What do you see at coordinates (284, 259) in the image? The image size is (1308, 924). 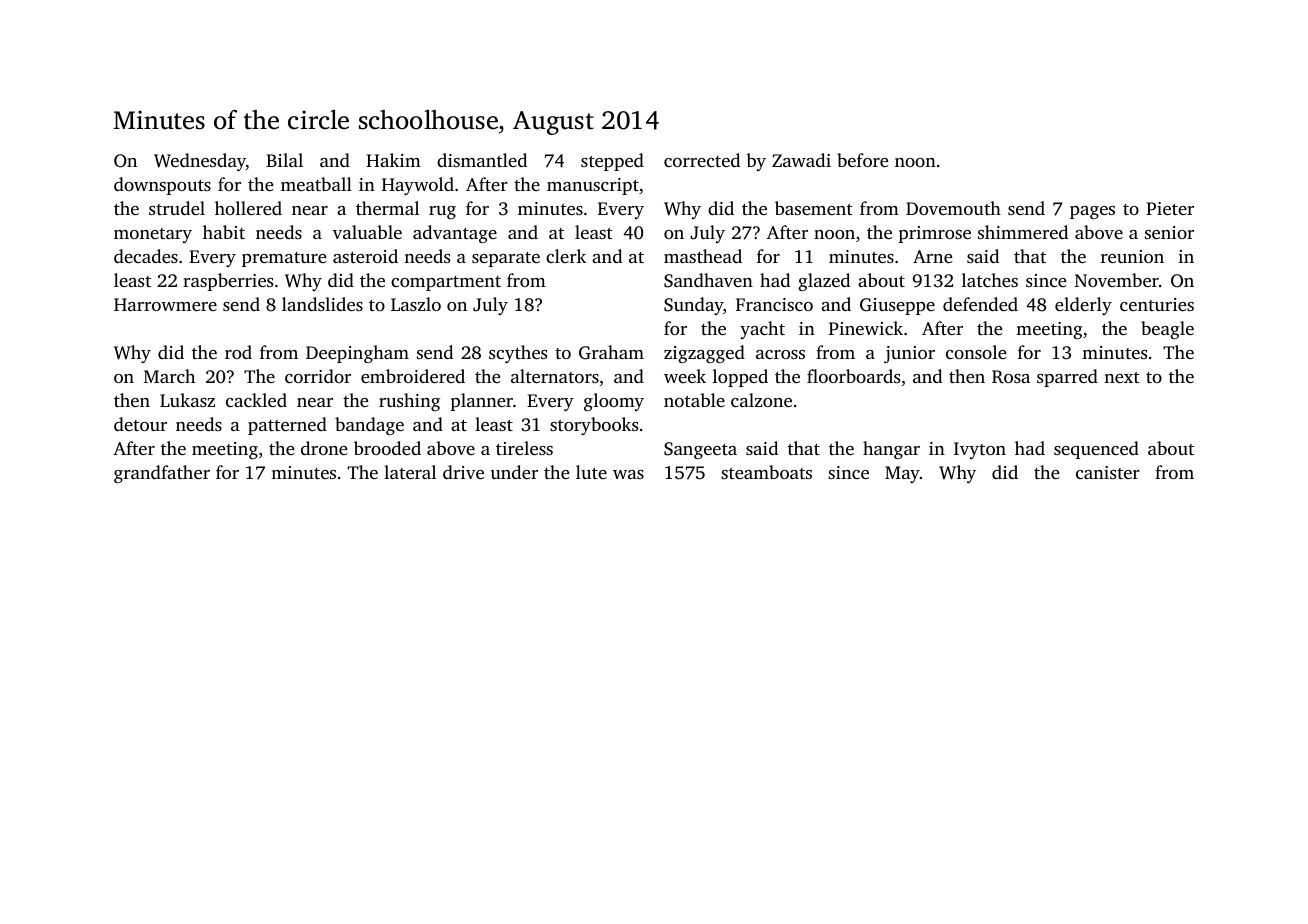 I see `premature` at bounding box center [284, 259].
